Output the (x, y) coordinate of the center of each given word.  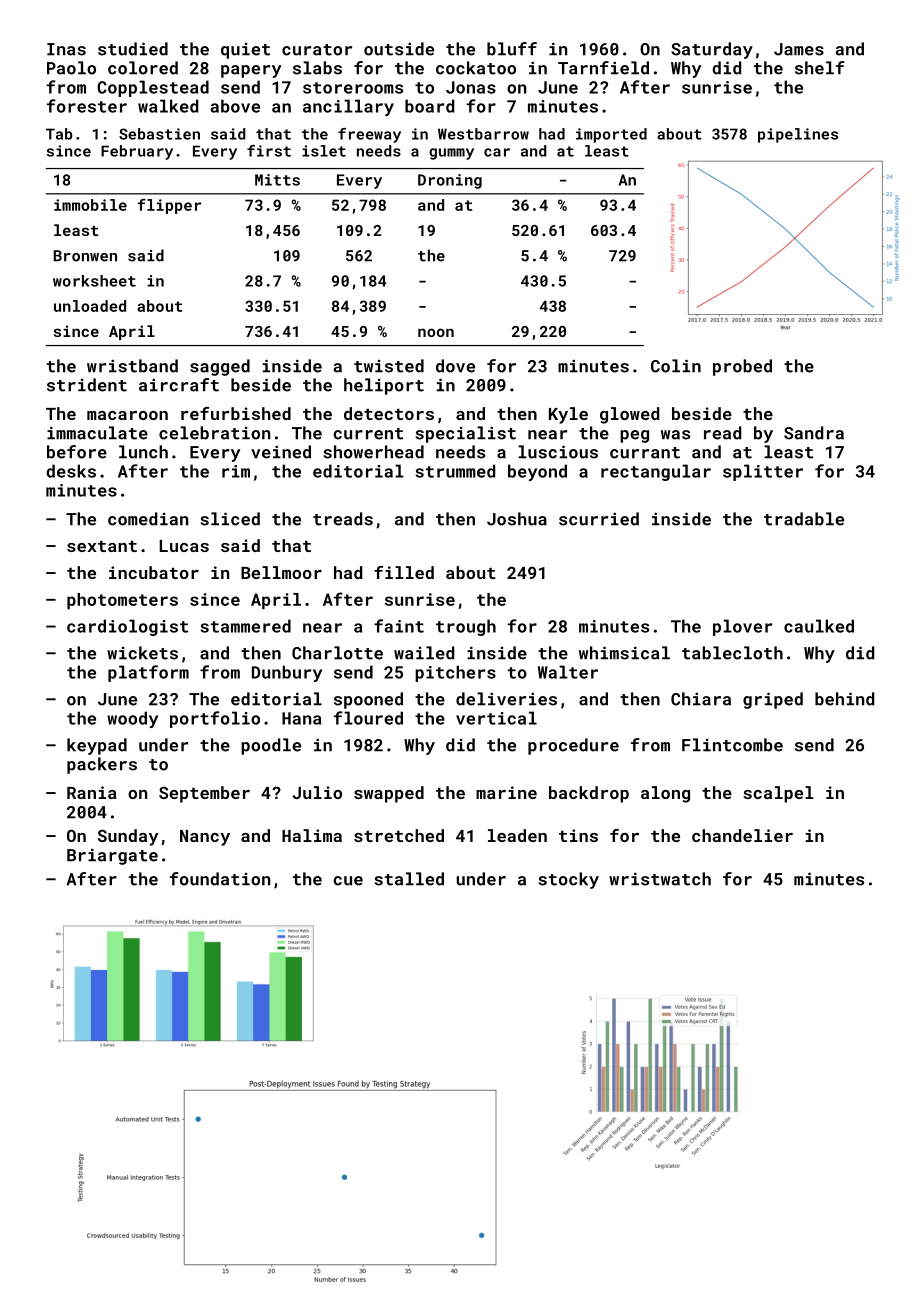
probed (742, 367)
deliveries (506, 699)
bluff (512, 49)
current (368, 434)
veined (281, 452)
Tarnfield (603, 68)
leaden (517, 835)
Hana (301, 718)
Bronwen (85, 256)
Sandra (814, 433)
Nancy (205, 838)
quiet (245, 51)
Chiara (701, 699)
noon (436, 332)
